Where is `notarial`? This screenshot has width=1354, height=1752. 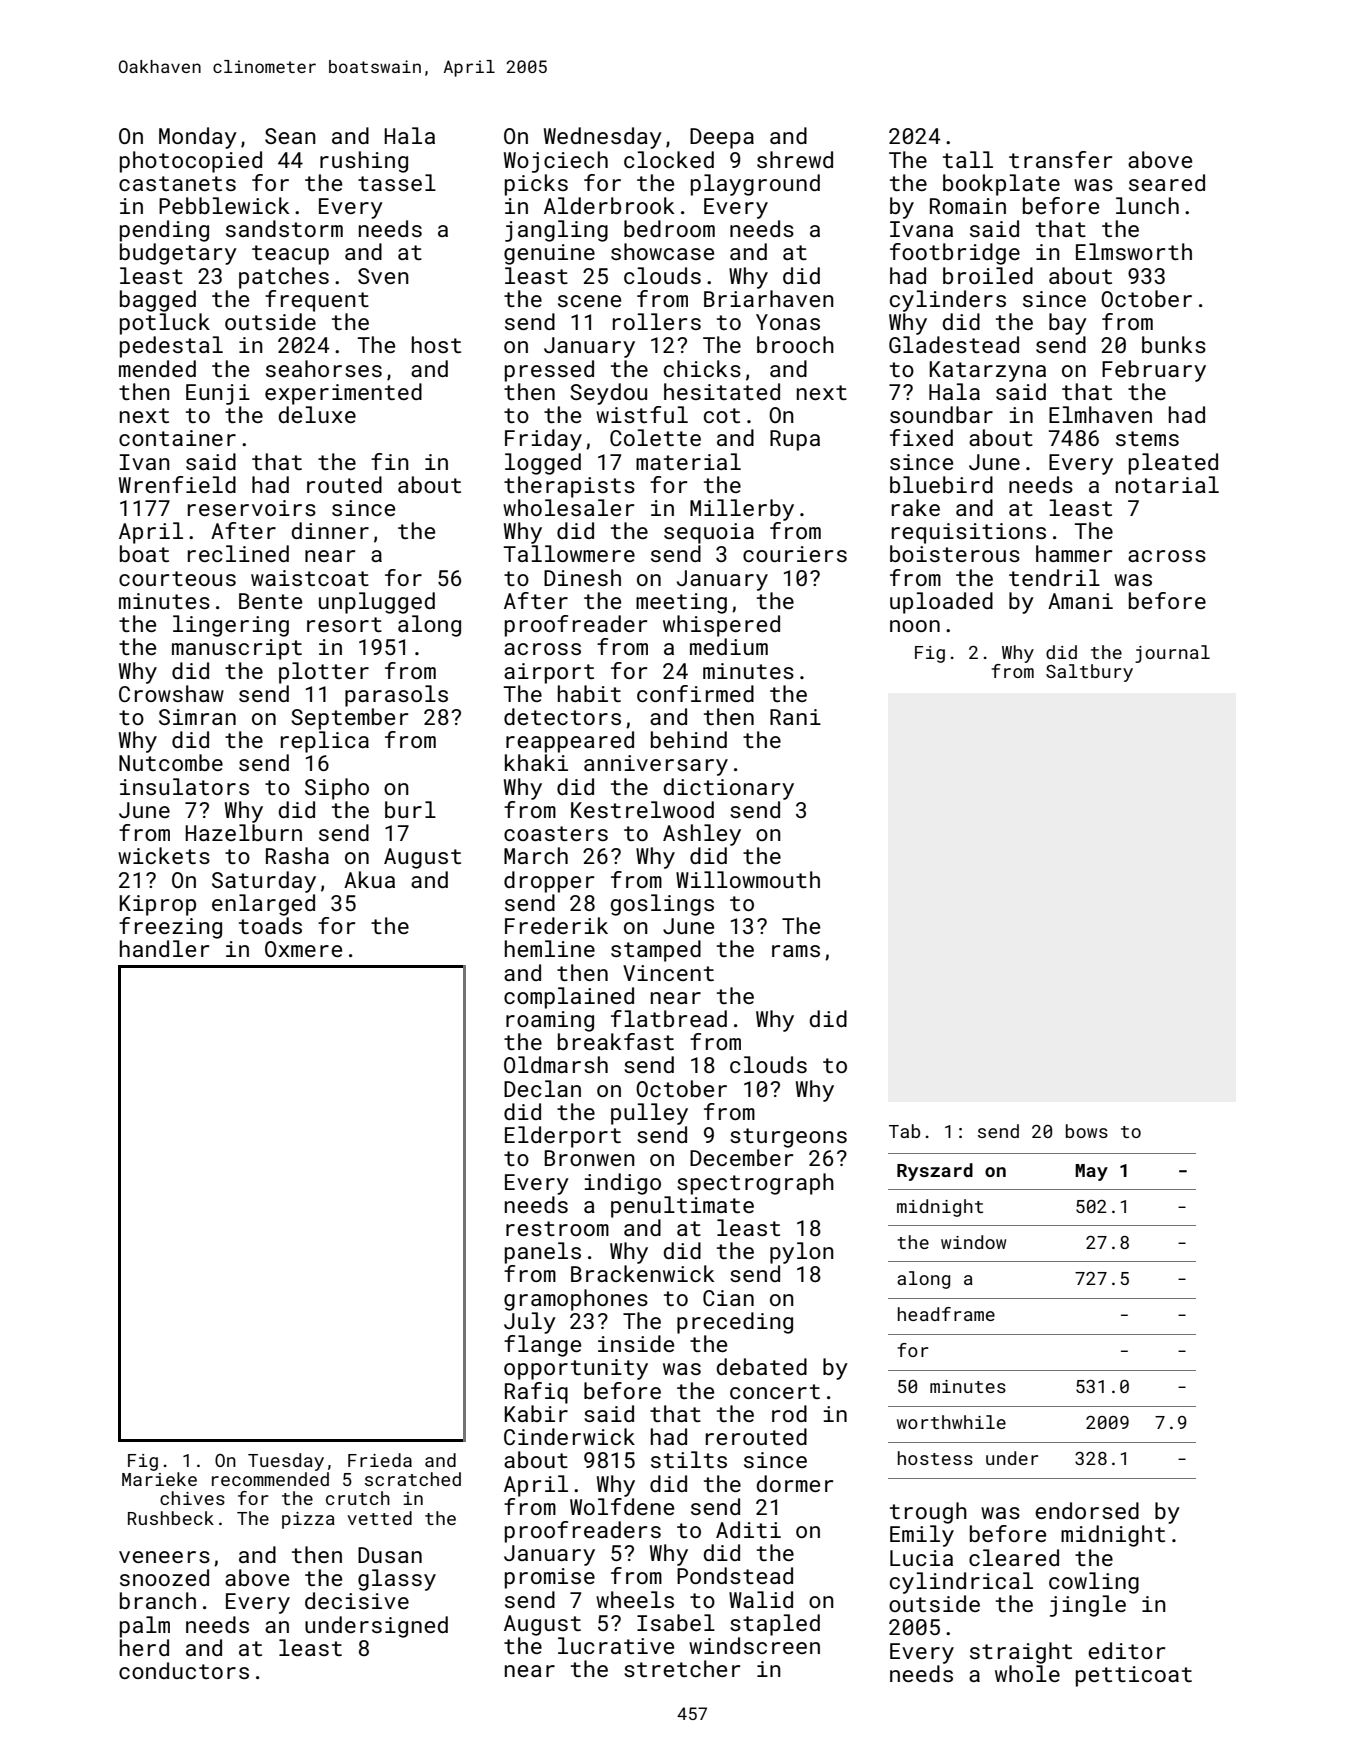
notarial is located at coordinates (1167, 484).
